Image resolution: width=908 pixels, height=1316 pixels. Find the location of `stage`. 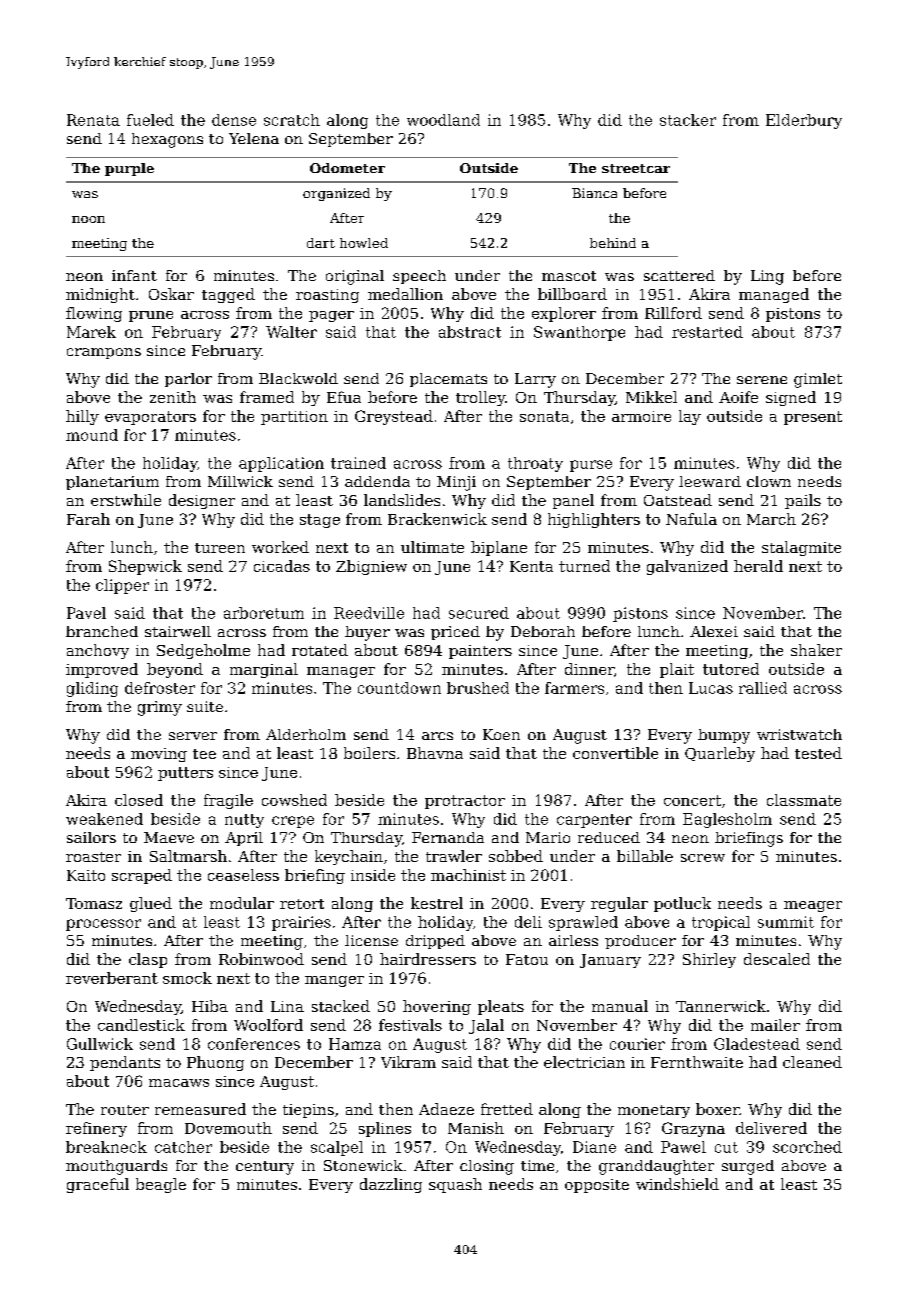

stage is located at coordinates (320, 521).
